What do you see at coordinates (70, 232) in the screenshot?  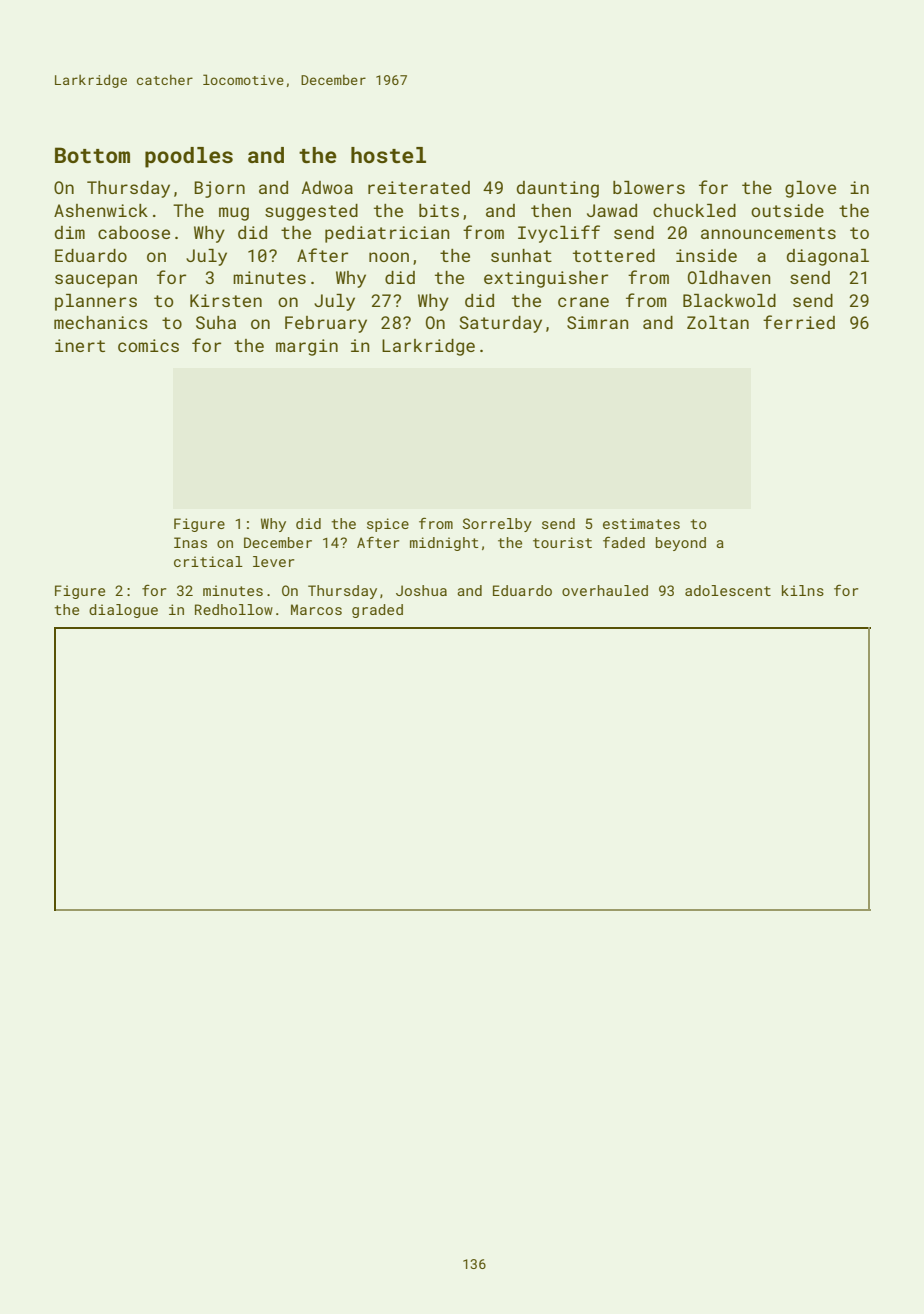 I see `dim` at bounding box center [70, 232].
